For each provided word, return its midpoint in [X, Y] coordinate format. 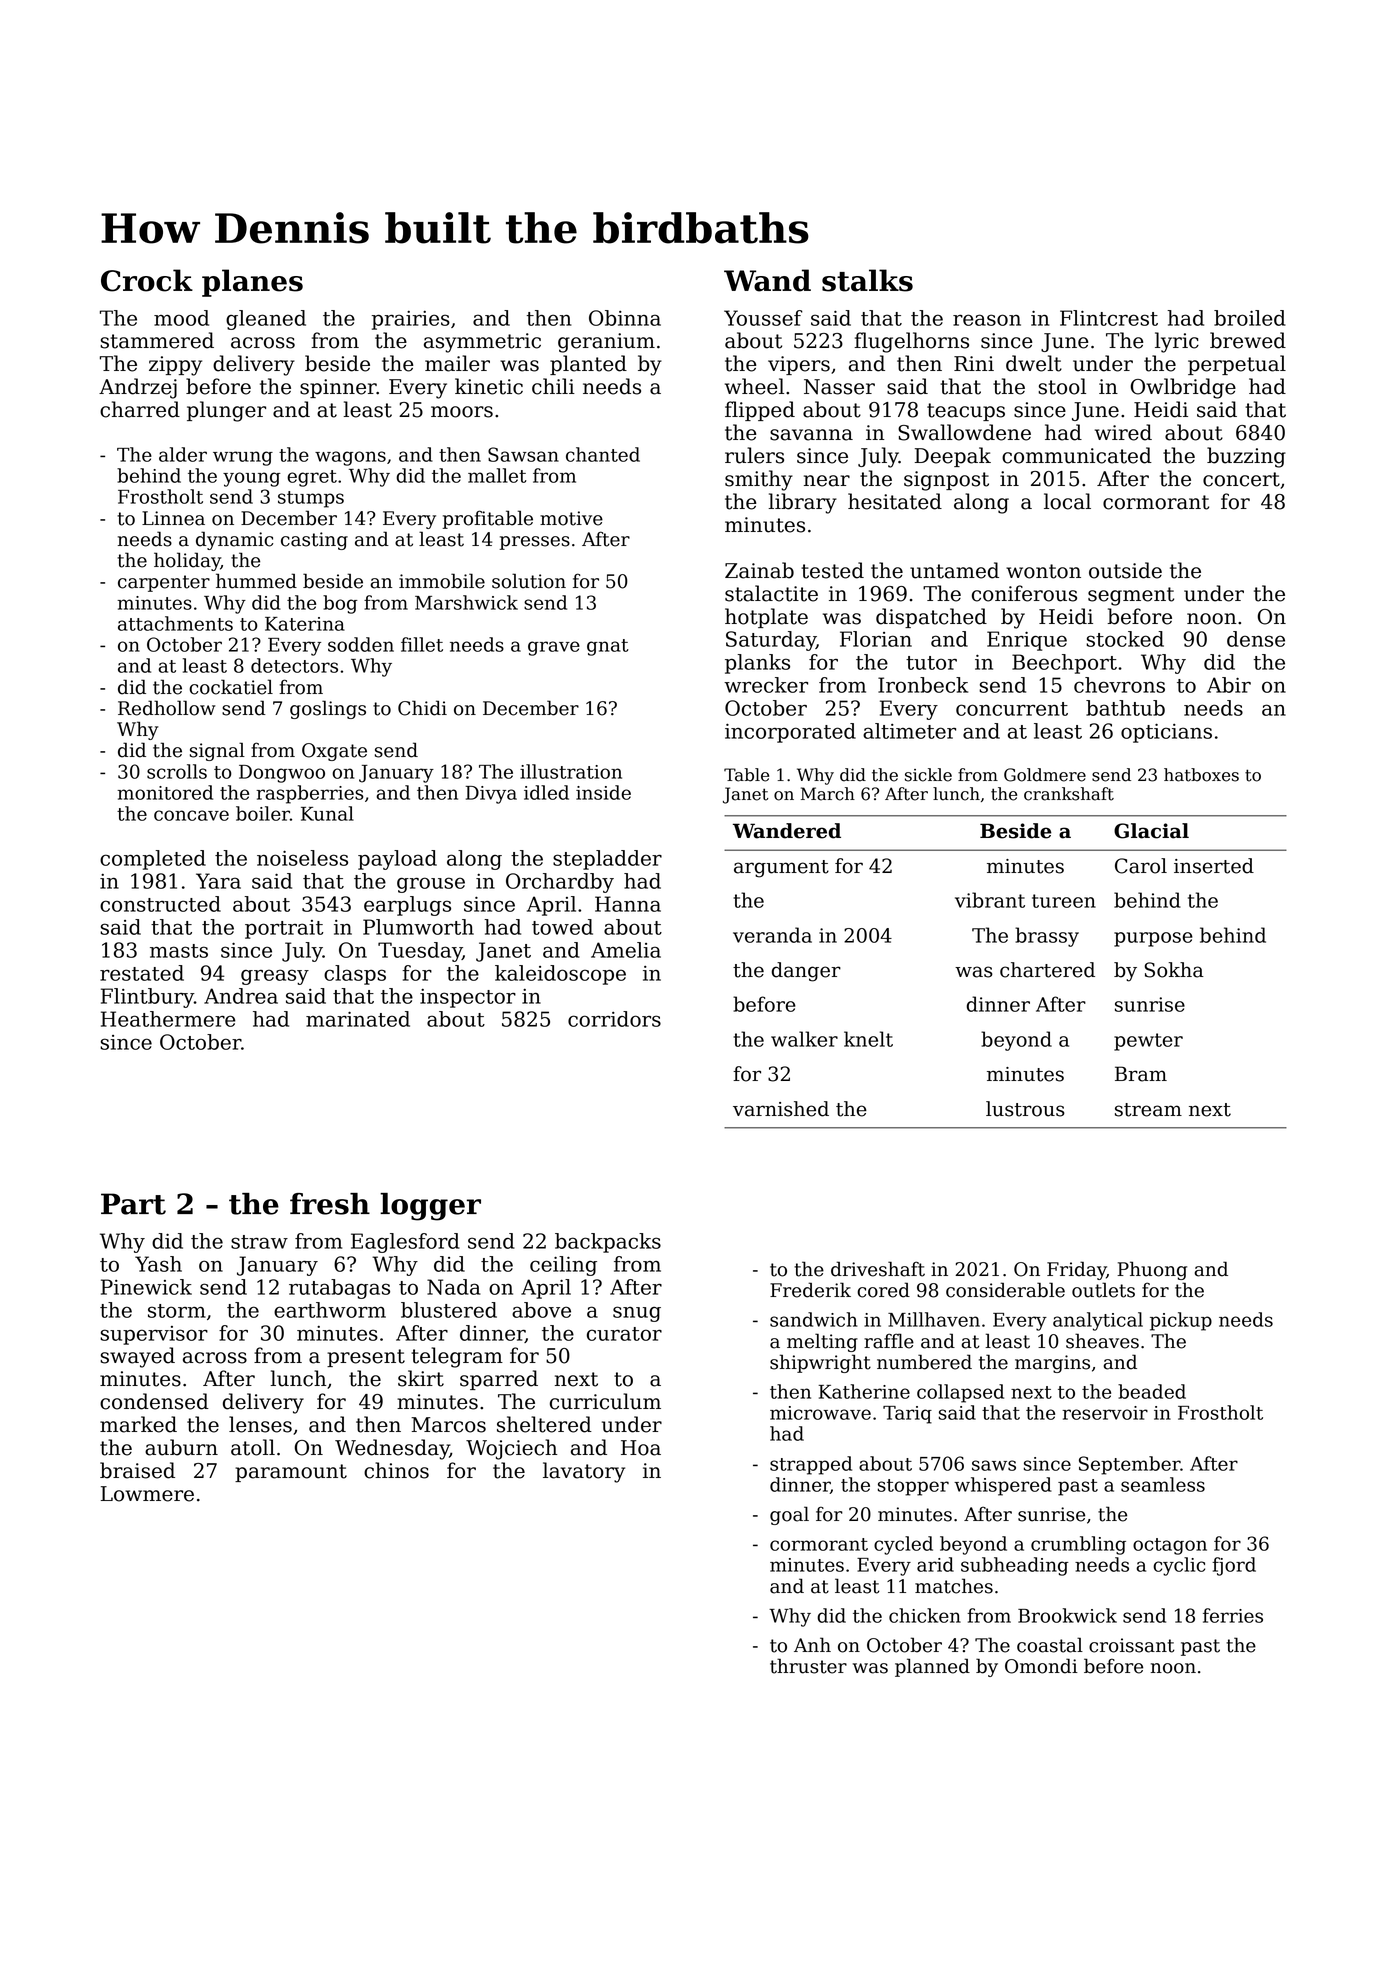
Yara [218, 881]
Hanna [628, 904]
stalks [867, 280]
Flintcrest [1109, 318]
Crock [147, 280]
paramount [291, 1473]
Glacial [1151, 831]
